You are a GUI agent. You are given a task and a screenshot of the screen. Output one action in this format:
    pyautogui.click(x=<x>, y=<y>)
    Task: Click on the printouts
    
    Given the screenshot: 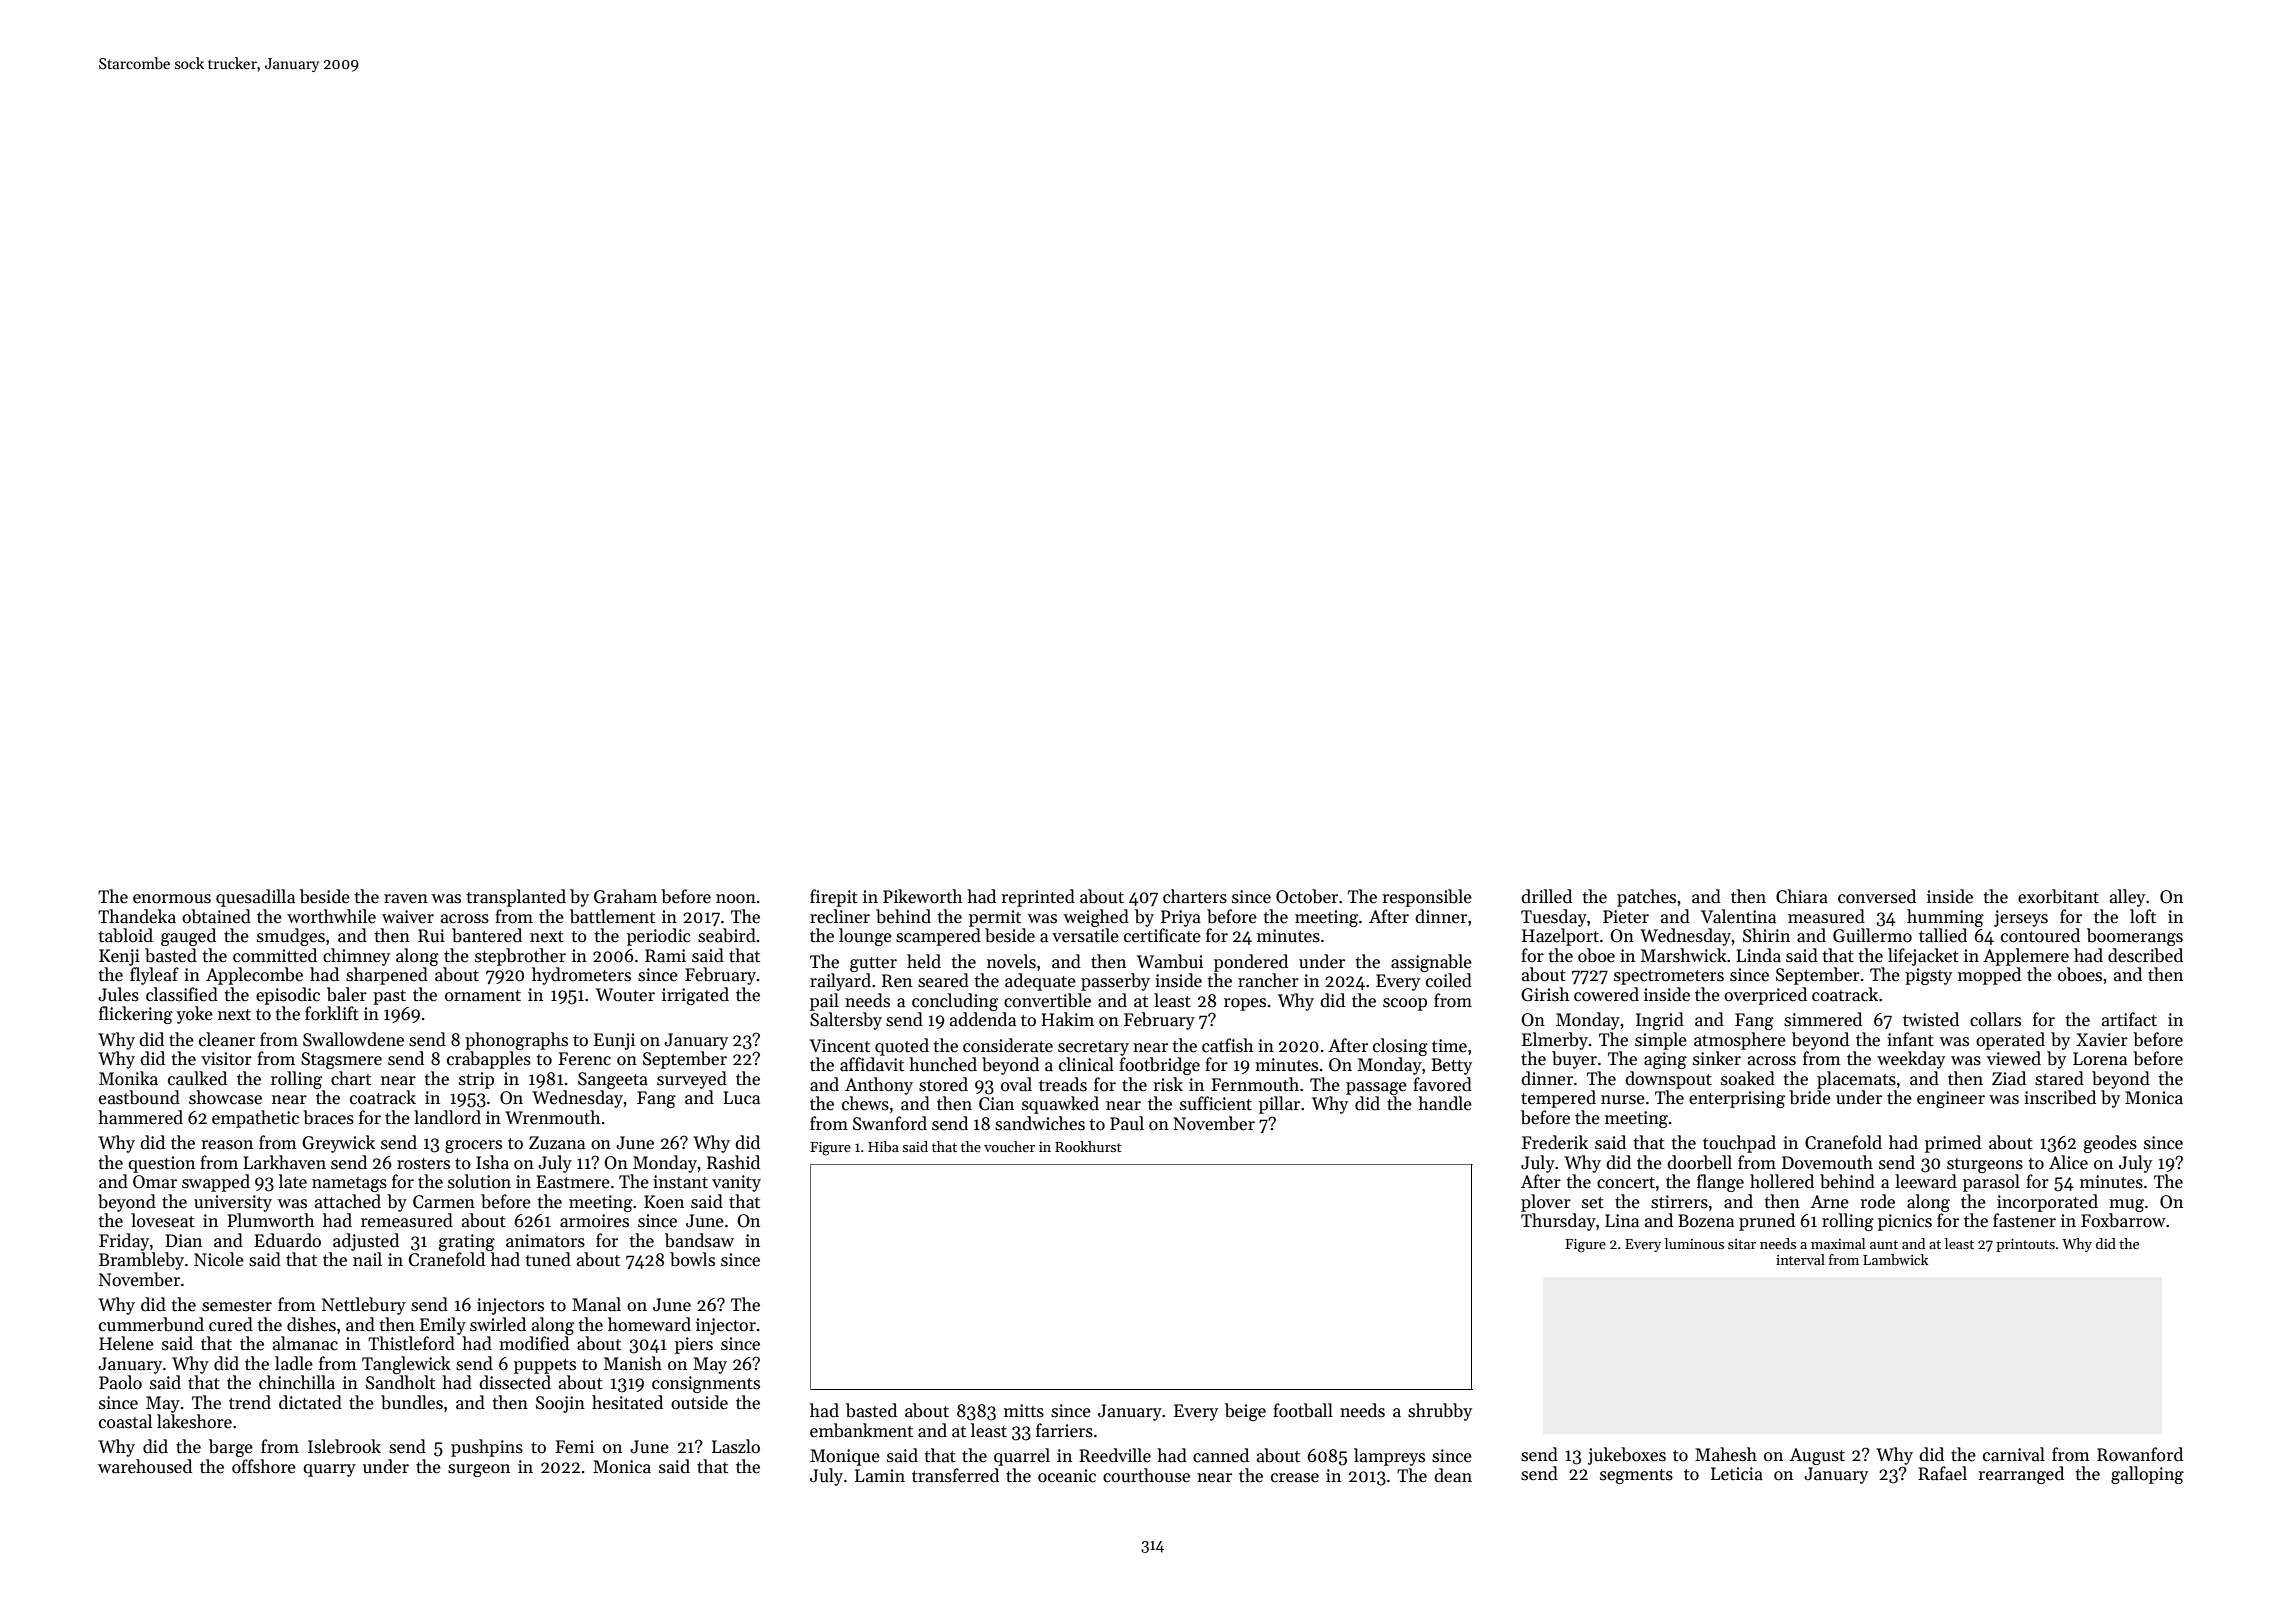 What is the action you would take?
    pyautogui.click(x=2025, y=1245)
